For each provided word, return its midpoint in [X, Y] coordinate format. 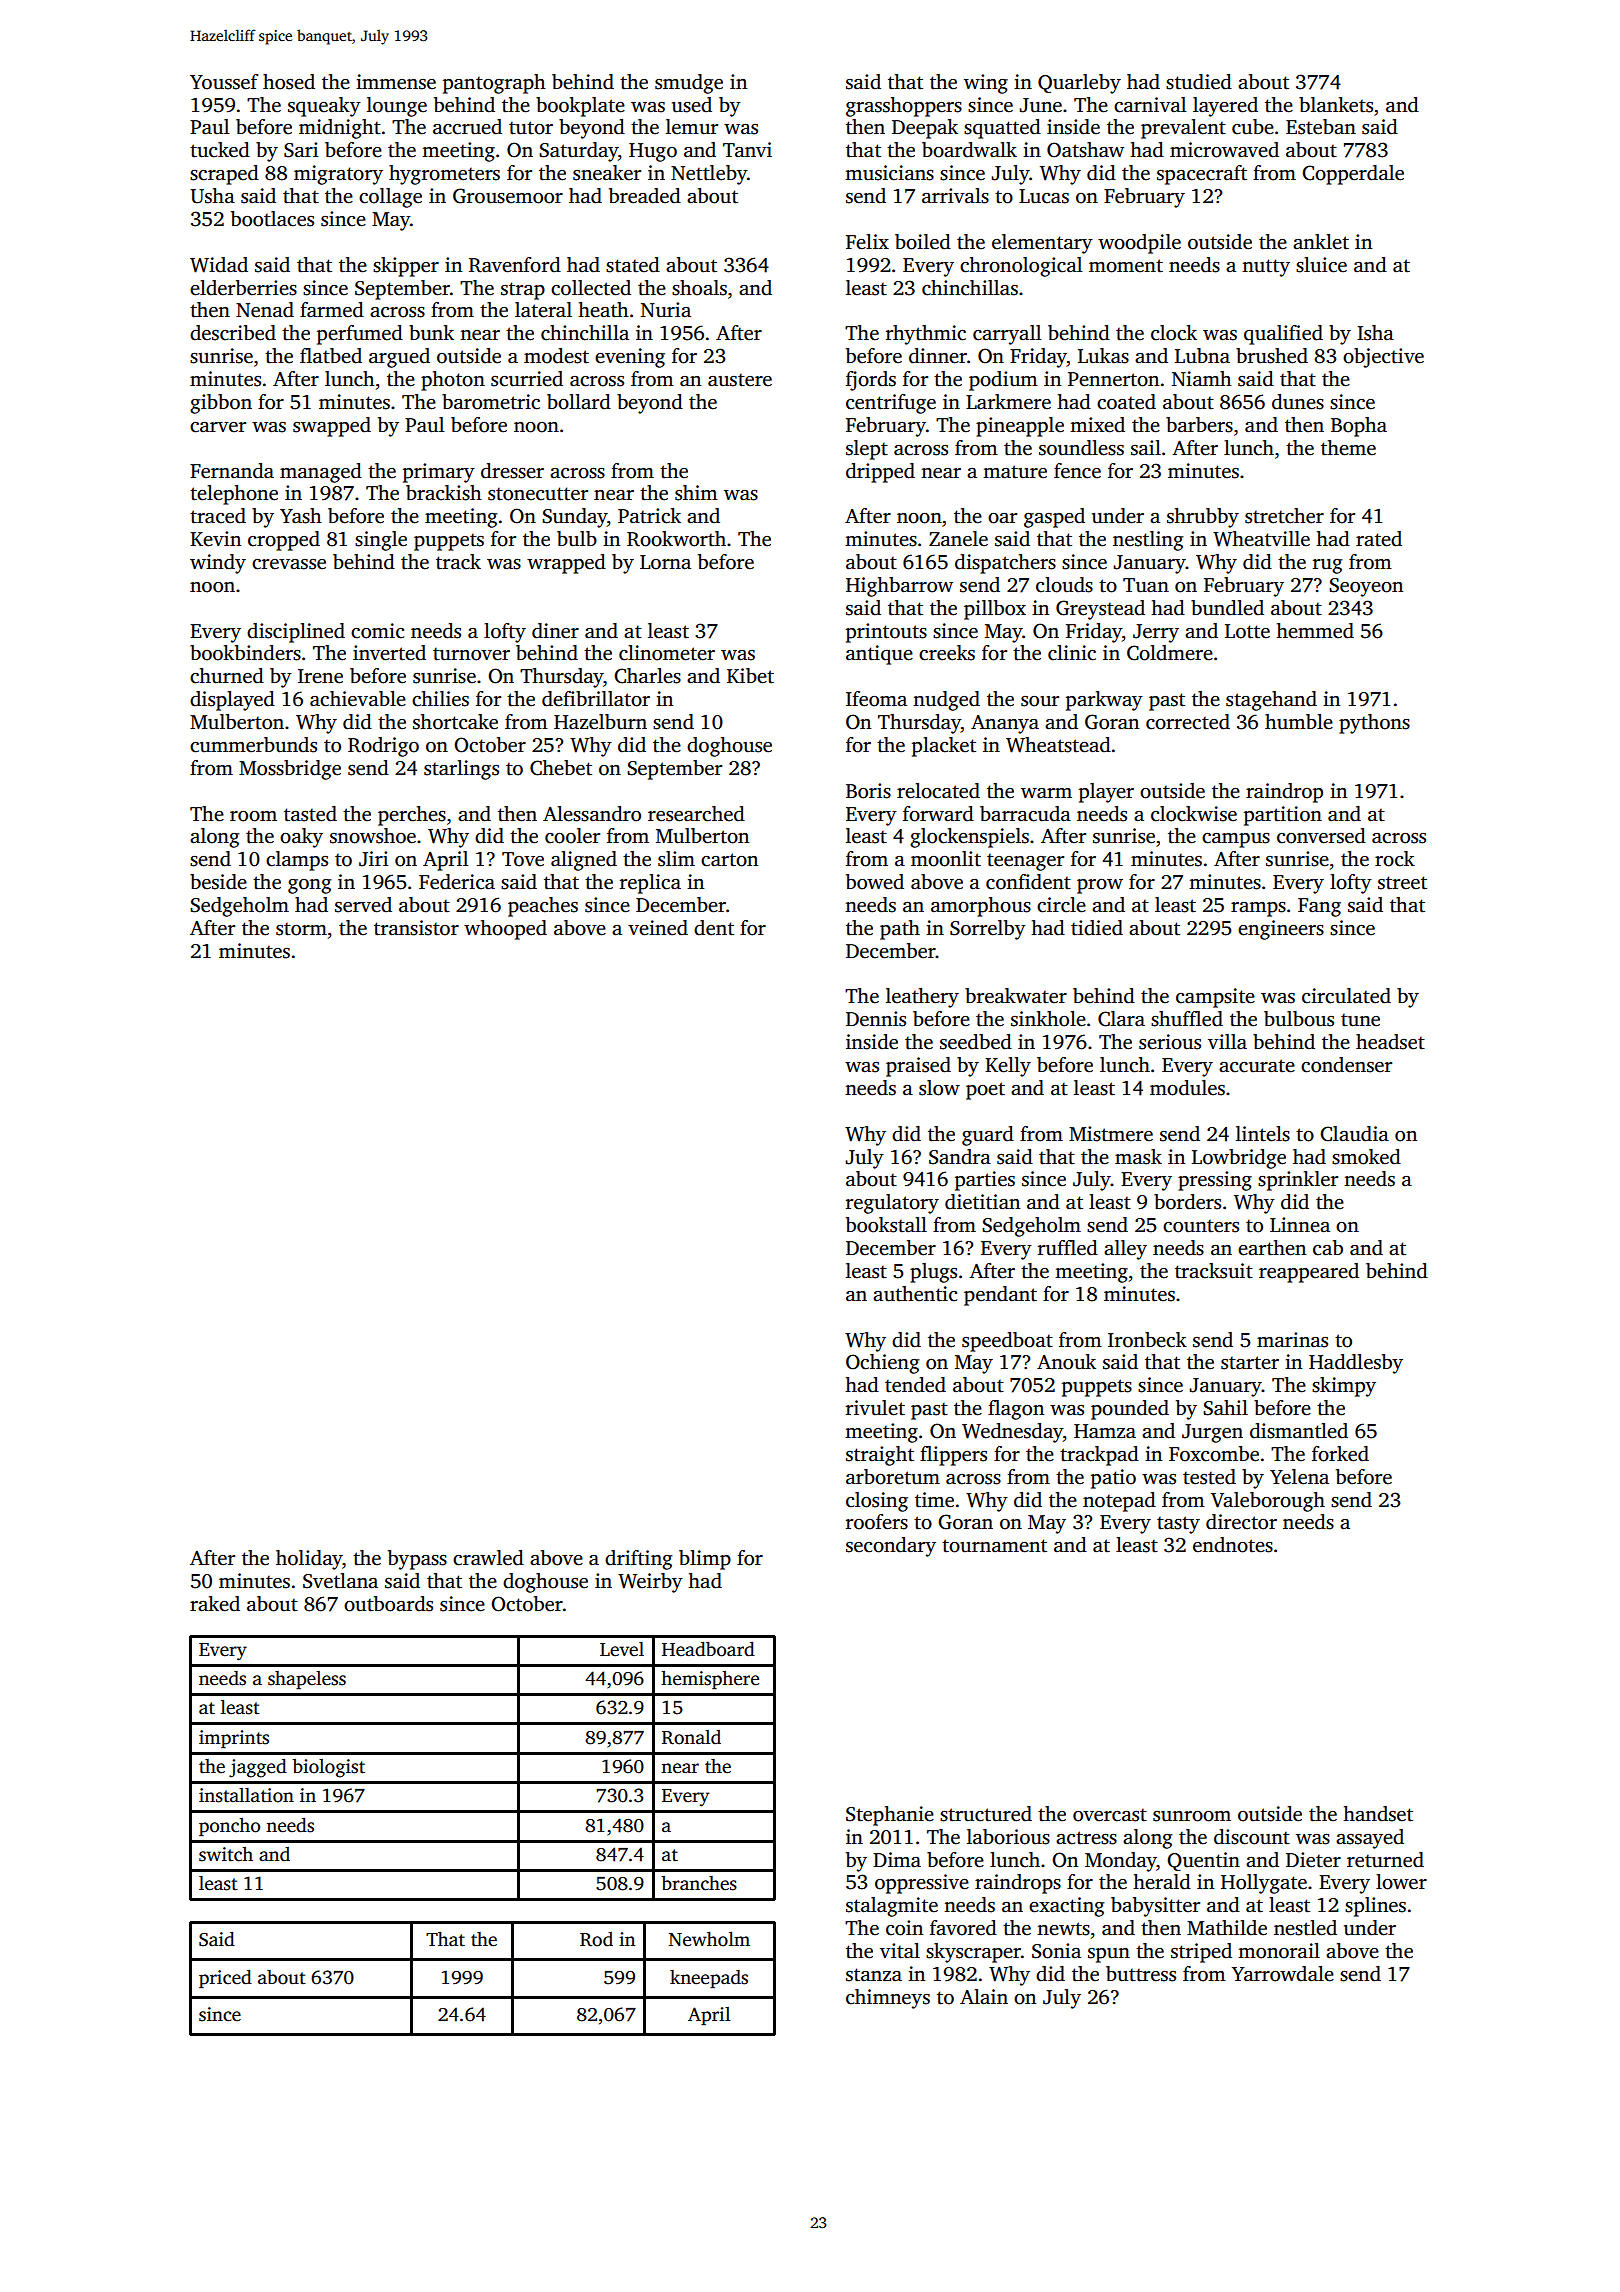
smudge [689, 84]
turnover [471, 654]
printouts [886, 633]
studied [1199, 82]
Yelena [1299, 1477]
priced [225, 1979]
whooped [505, 930]
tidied [1097, 928]
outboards [388, 1604]
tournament [994, 1546]
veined [658, 928]
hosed [289, 82]
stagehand [1271, 701]
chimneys [888, 1999]
